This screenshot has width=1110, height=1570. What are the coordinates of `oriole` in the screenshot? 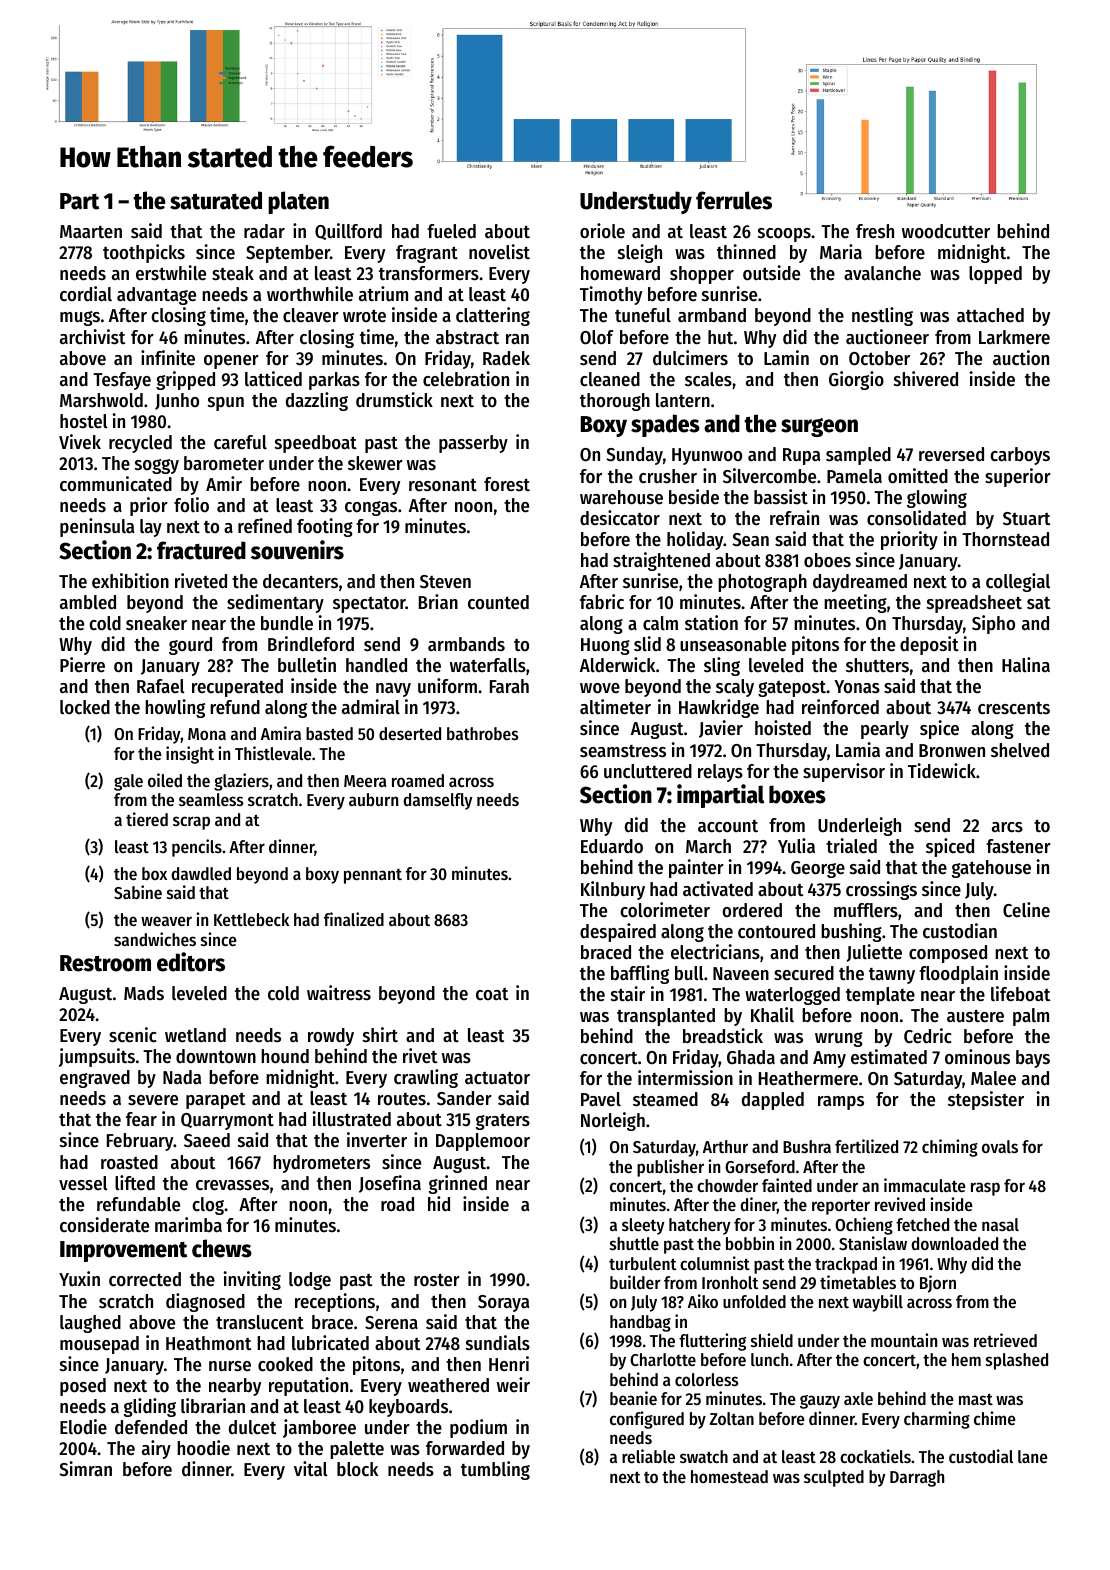 It's located at (602, 231).
